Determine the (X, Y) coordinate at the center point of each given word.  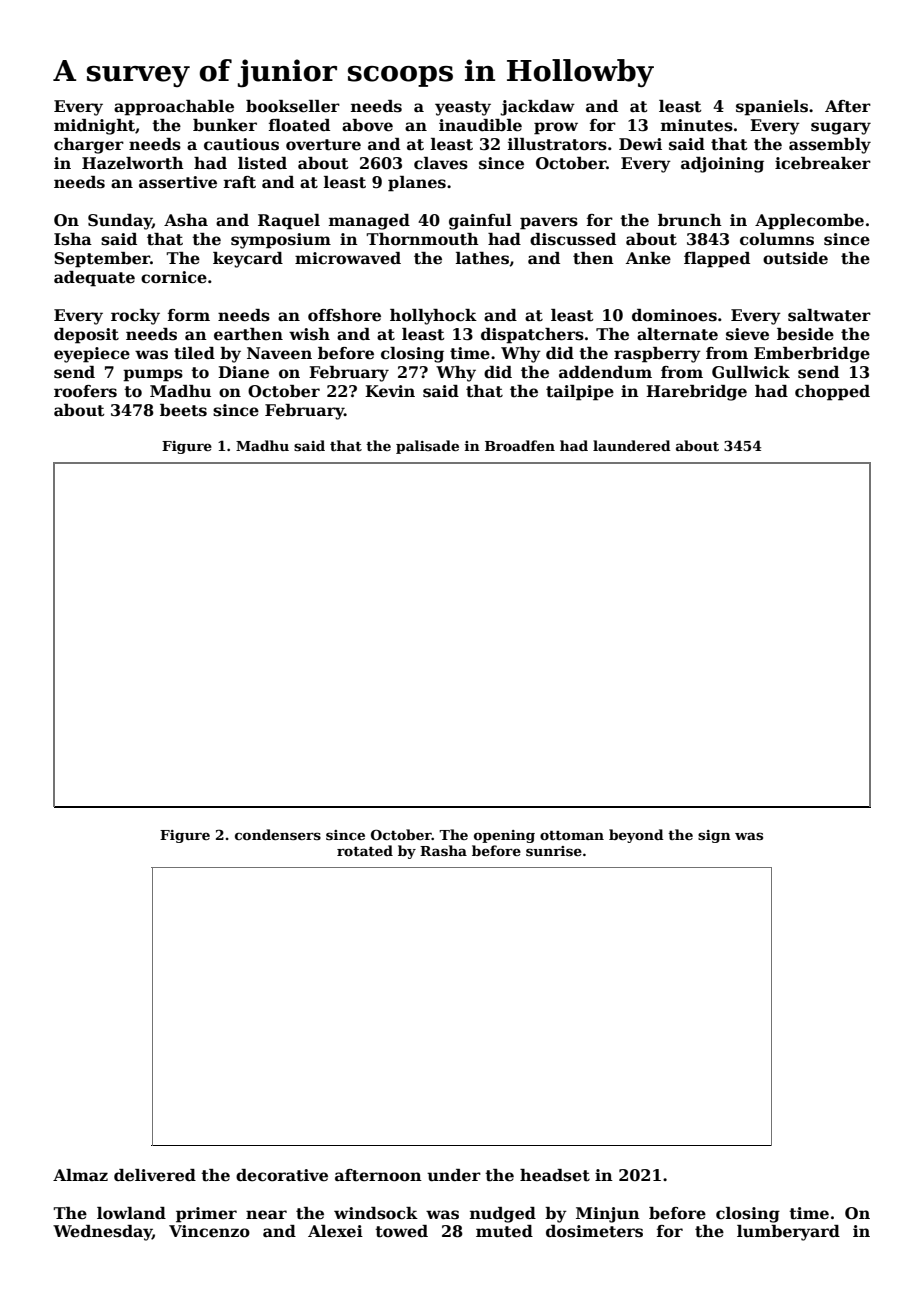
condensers (278, 834)
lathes (482, 258)
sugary (841, 128)
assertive (178, 182)
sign (714, 836)
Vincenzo (209, 1231)
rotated (365, 850)
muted (504, 1231)
